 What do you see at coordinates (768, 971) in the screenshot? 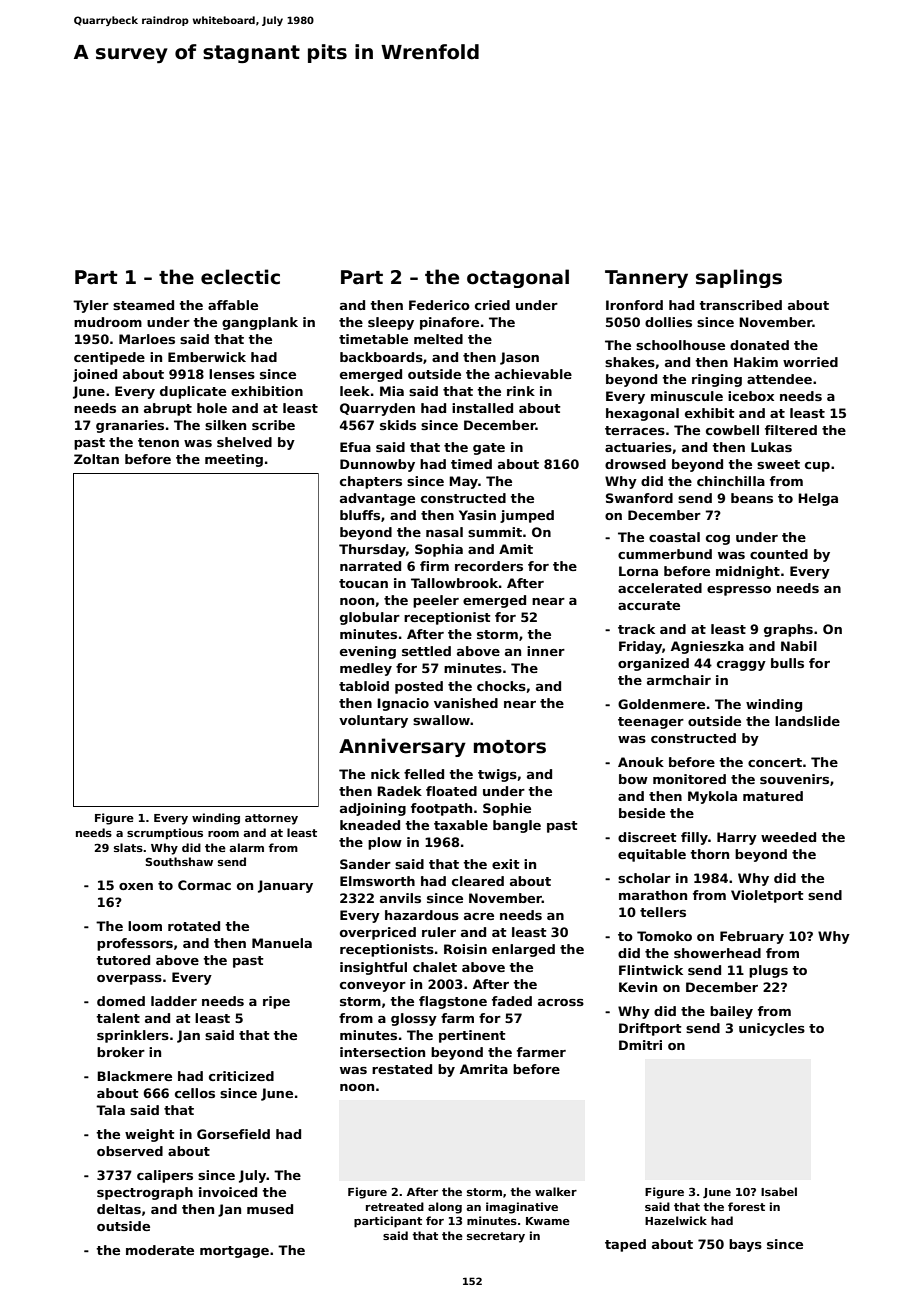
I see `plugs` at bounding box center [768, 971].
